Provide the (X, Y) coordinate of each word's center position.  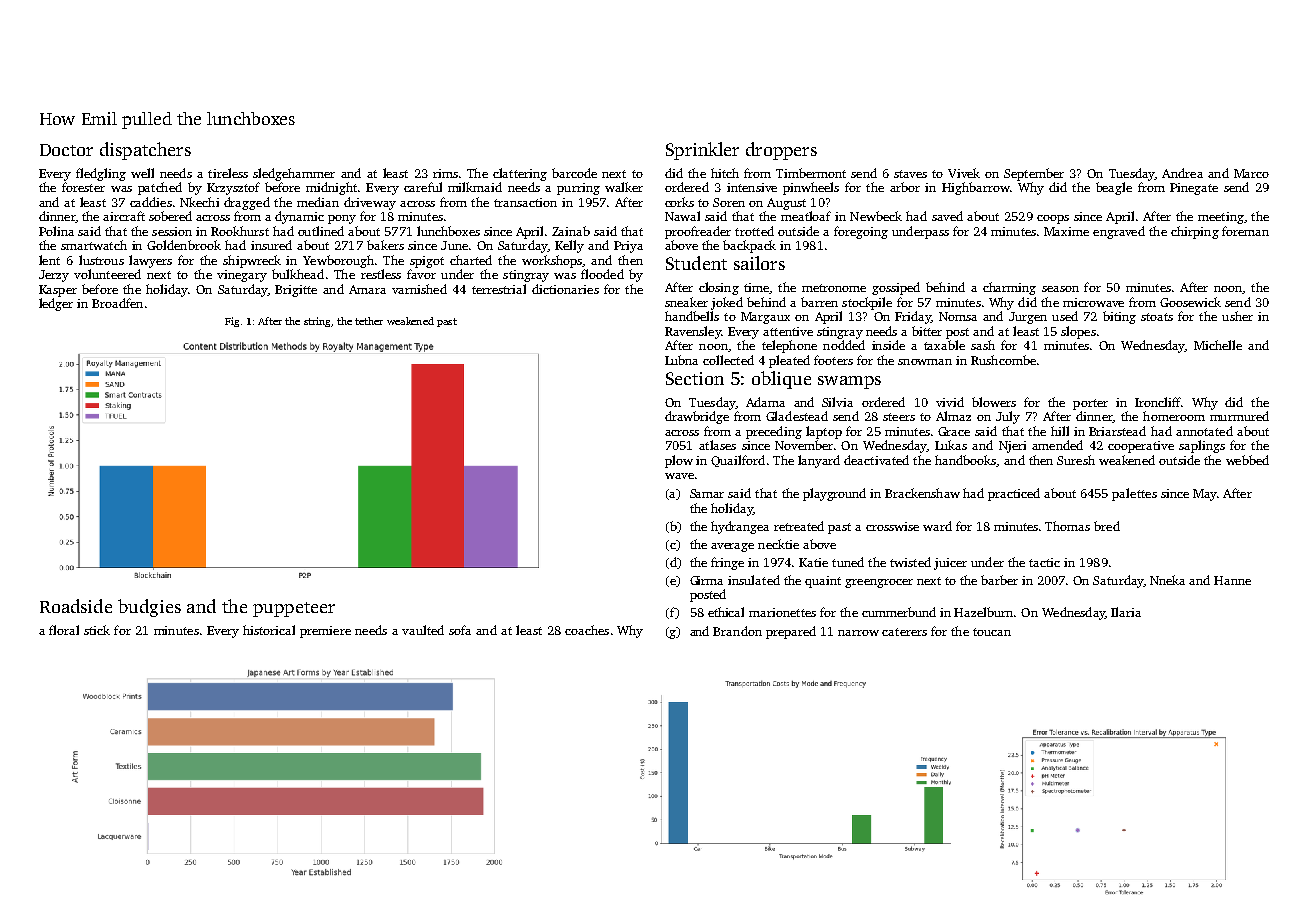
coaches (587, 630)
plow (679, 461)
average (732, 547)
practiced (1014, 494)
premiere (325, 632)
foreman (1245, 231)
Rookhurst (240, 231)
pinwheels (811, 188)
